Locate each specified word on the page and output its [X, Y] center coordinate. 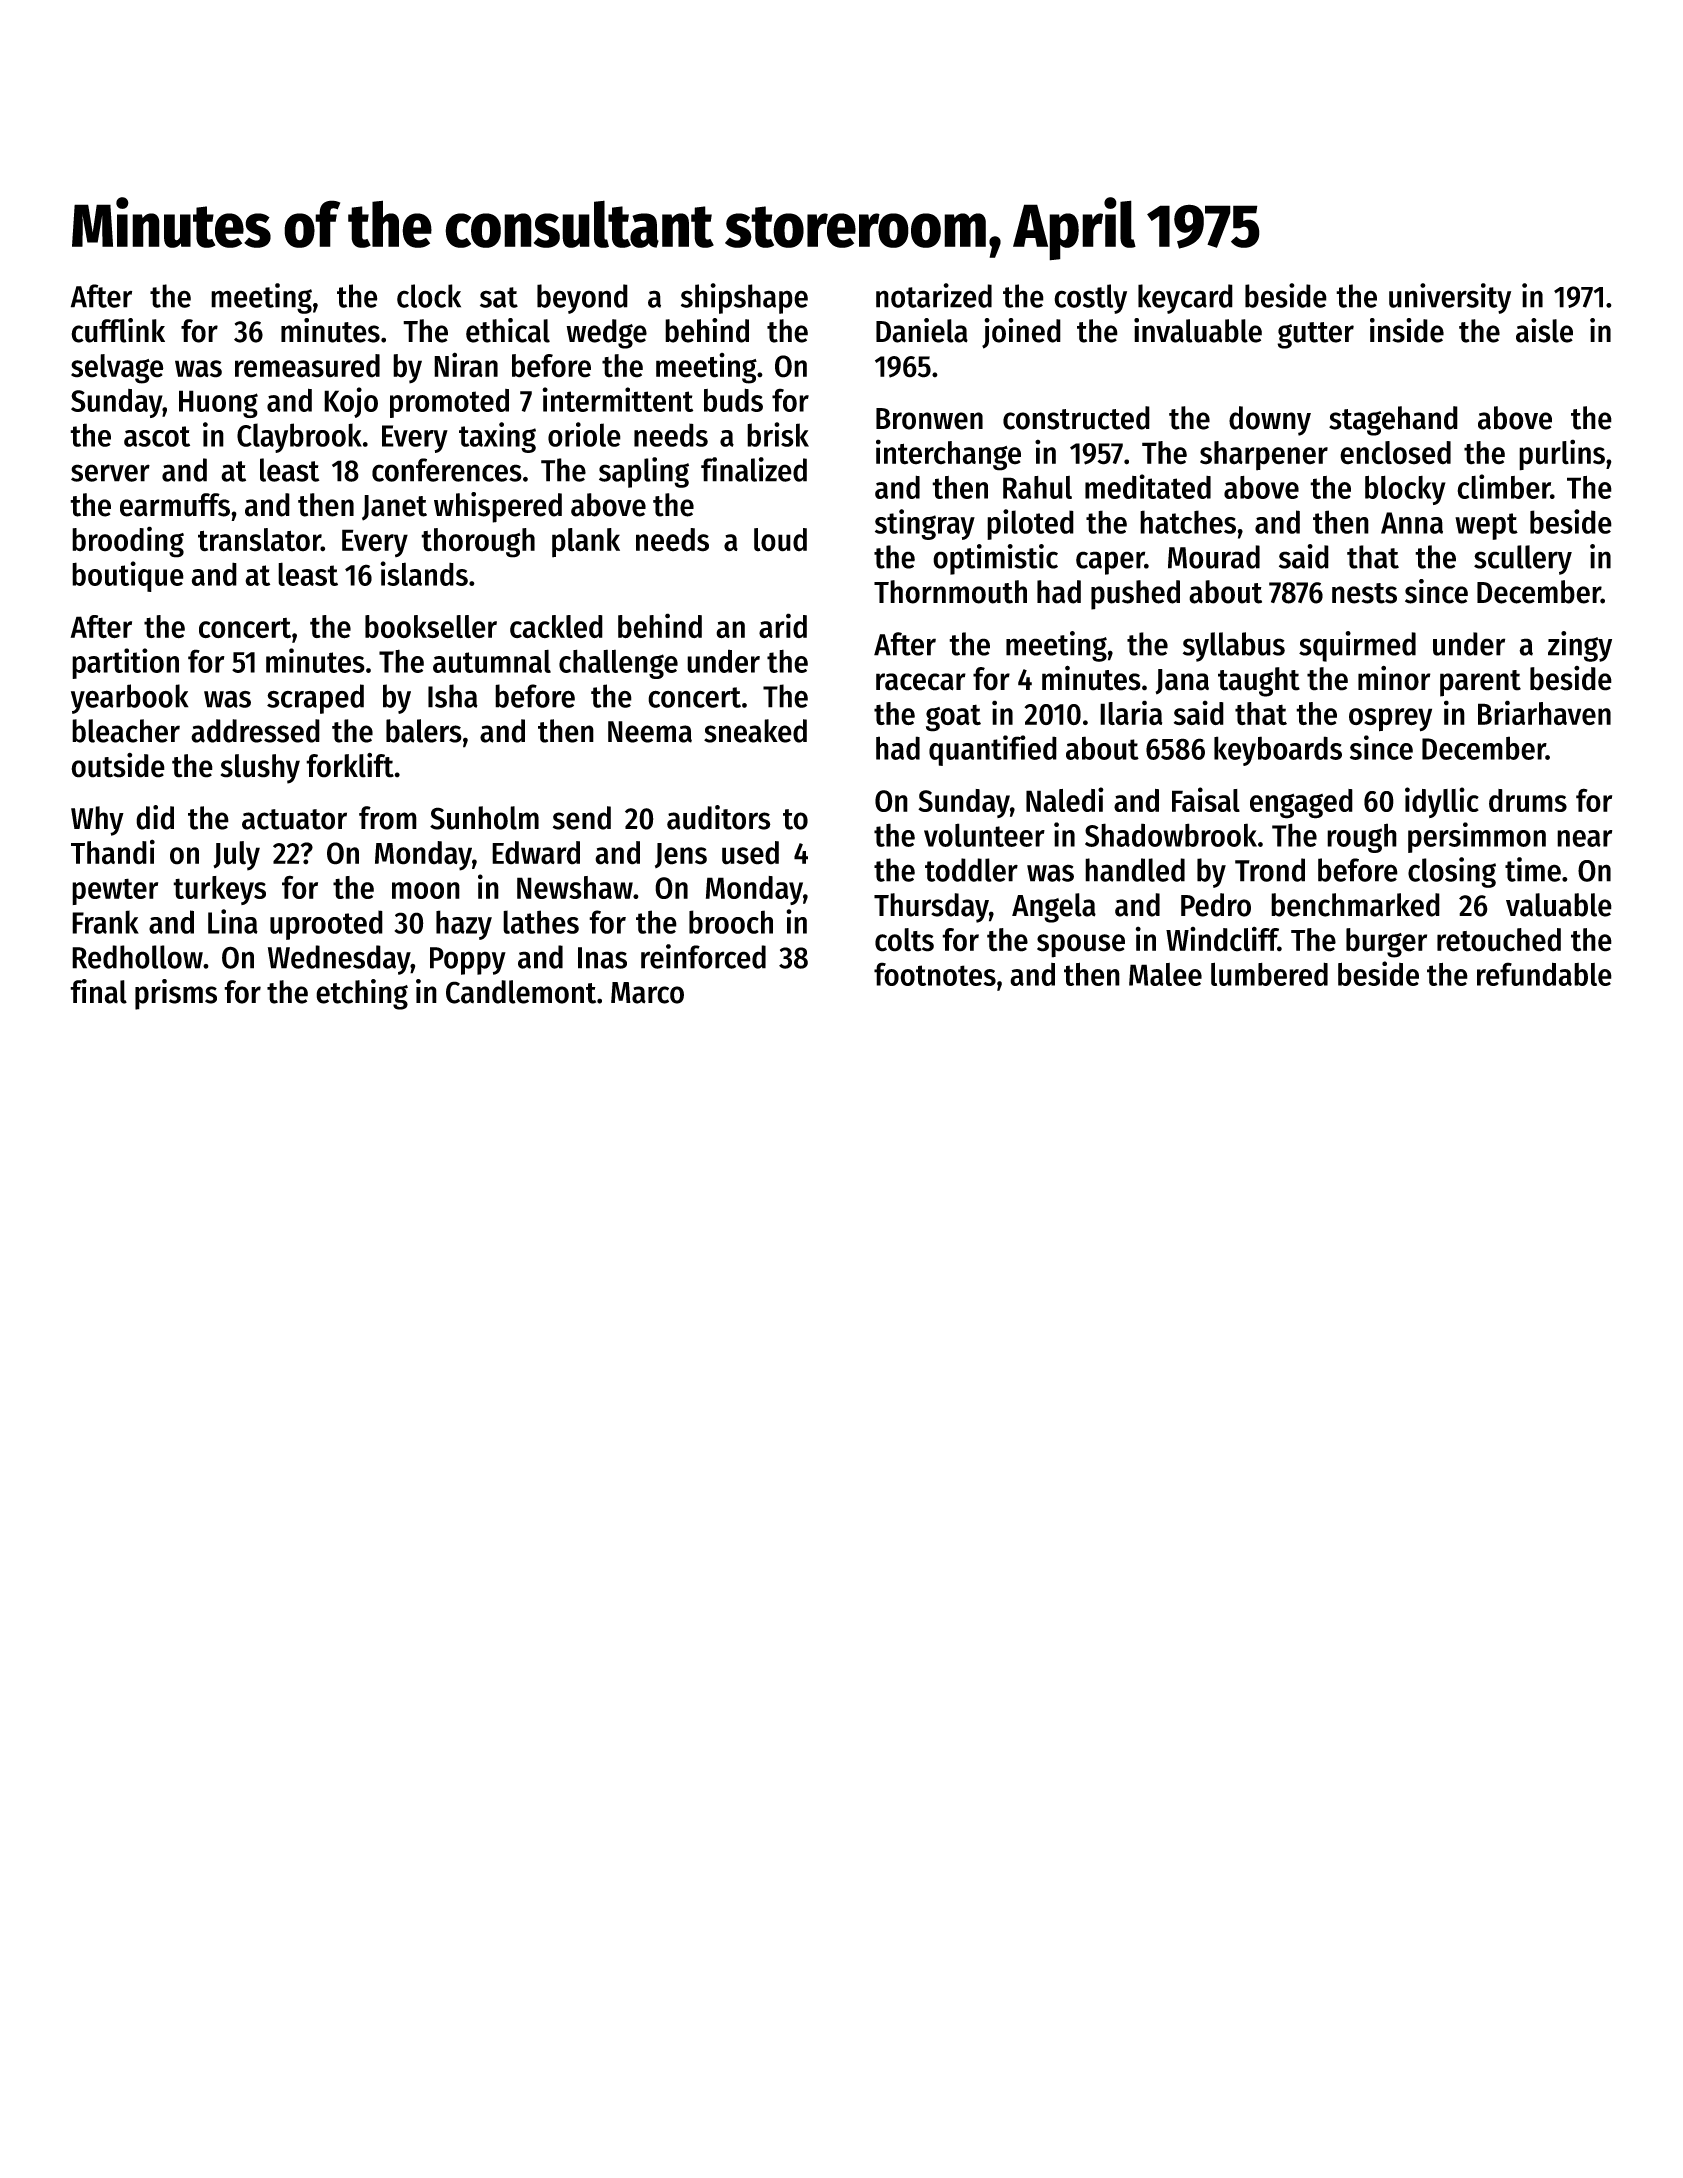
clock [429, 296]
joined [1021, 333]
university [1450, 298]
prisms [176, 994]
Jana [1182, 682]
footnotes [935, 974]
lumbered [1269, 974]
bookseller [431, 626]
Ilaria [1131, 712]
